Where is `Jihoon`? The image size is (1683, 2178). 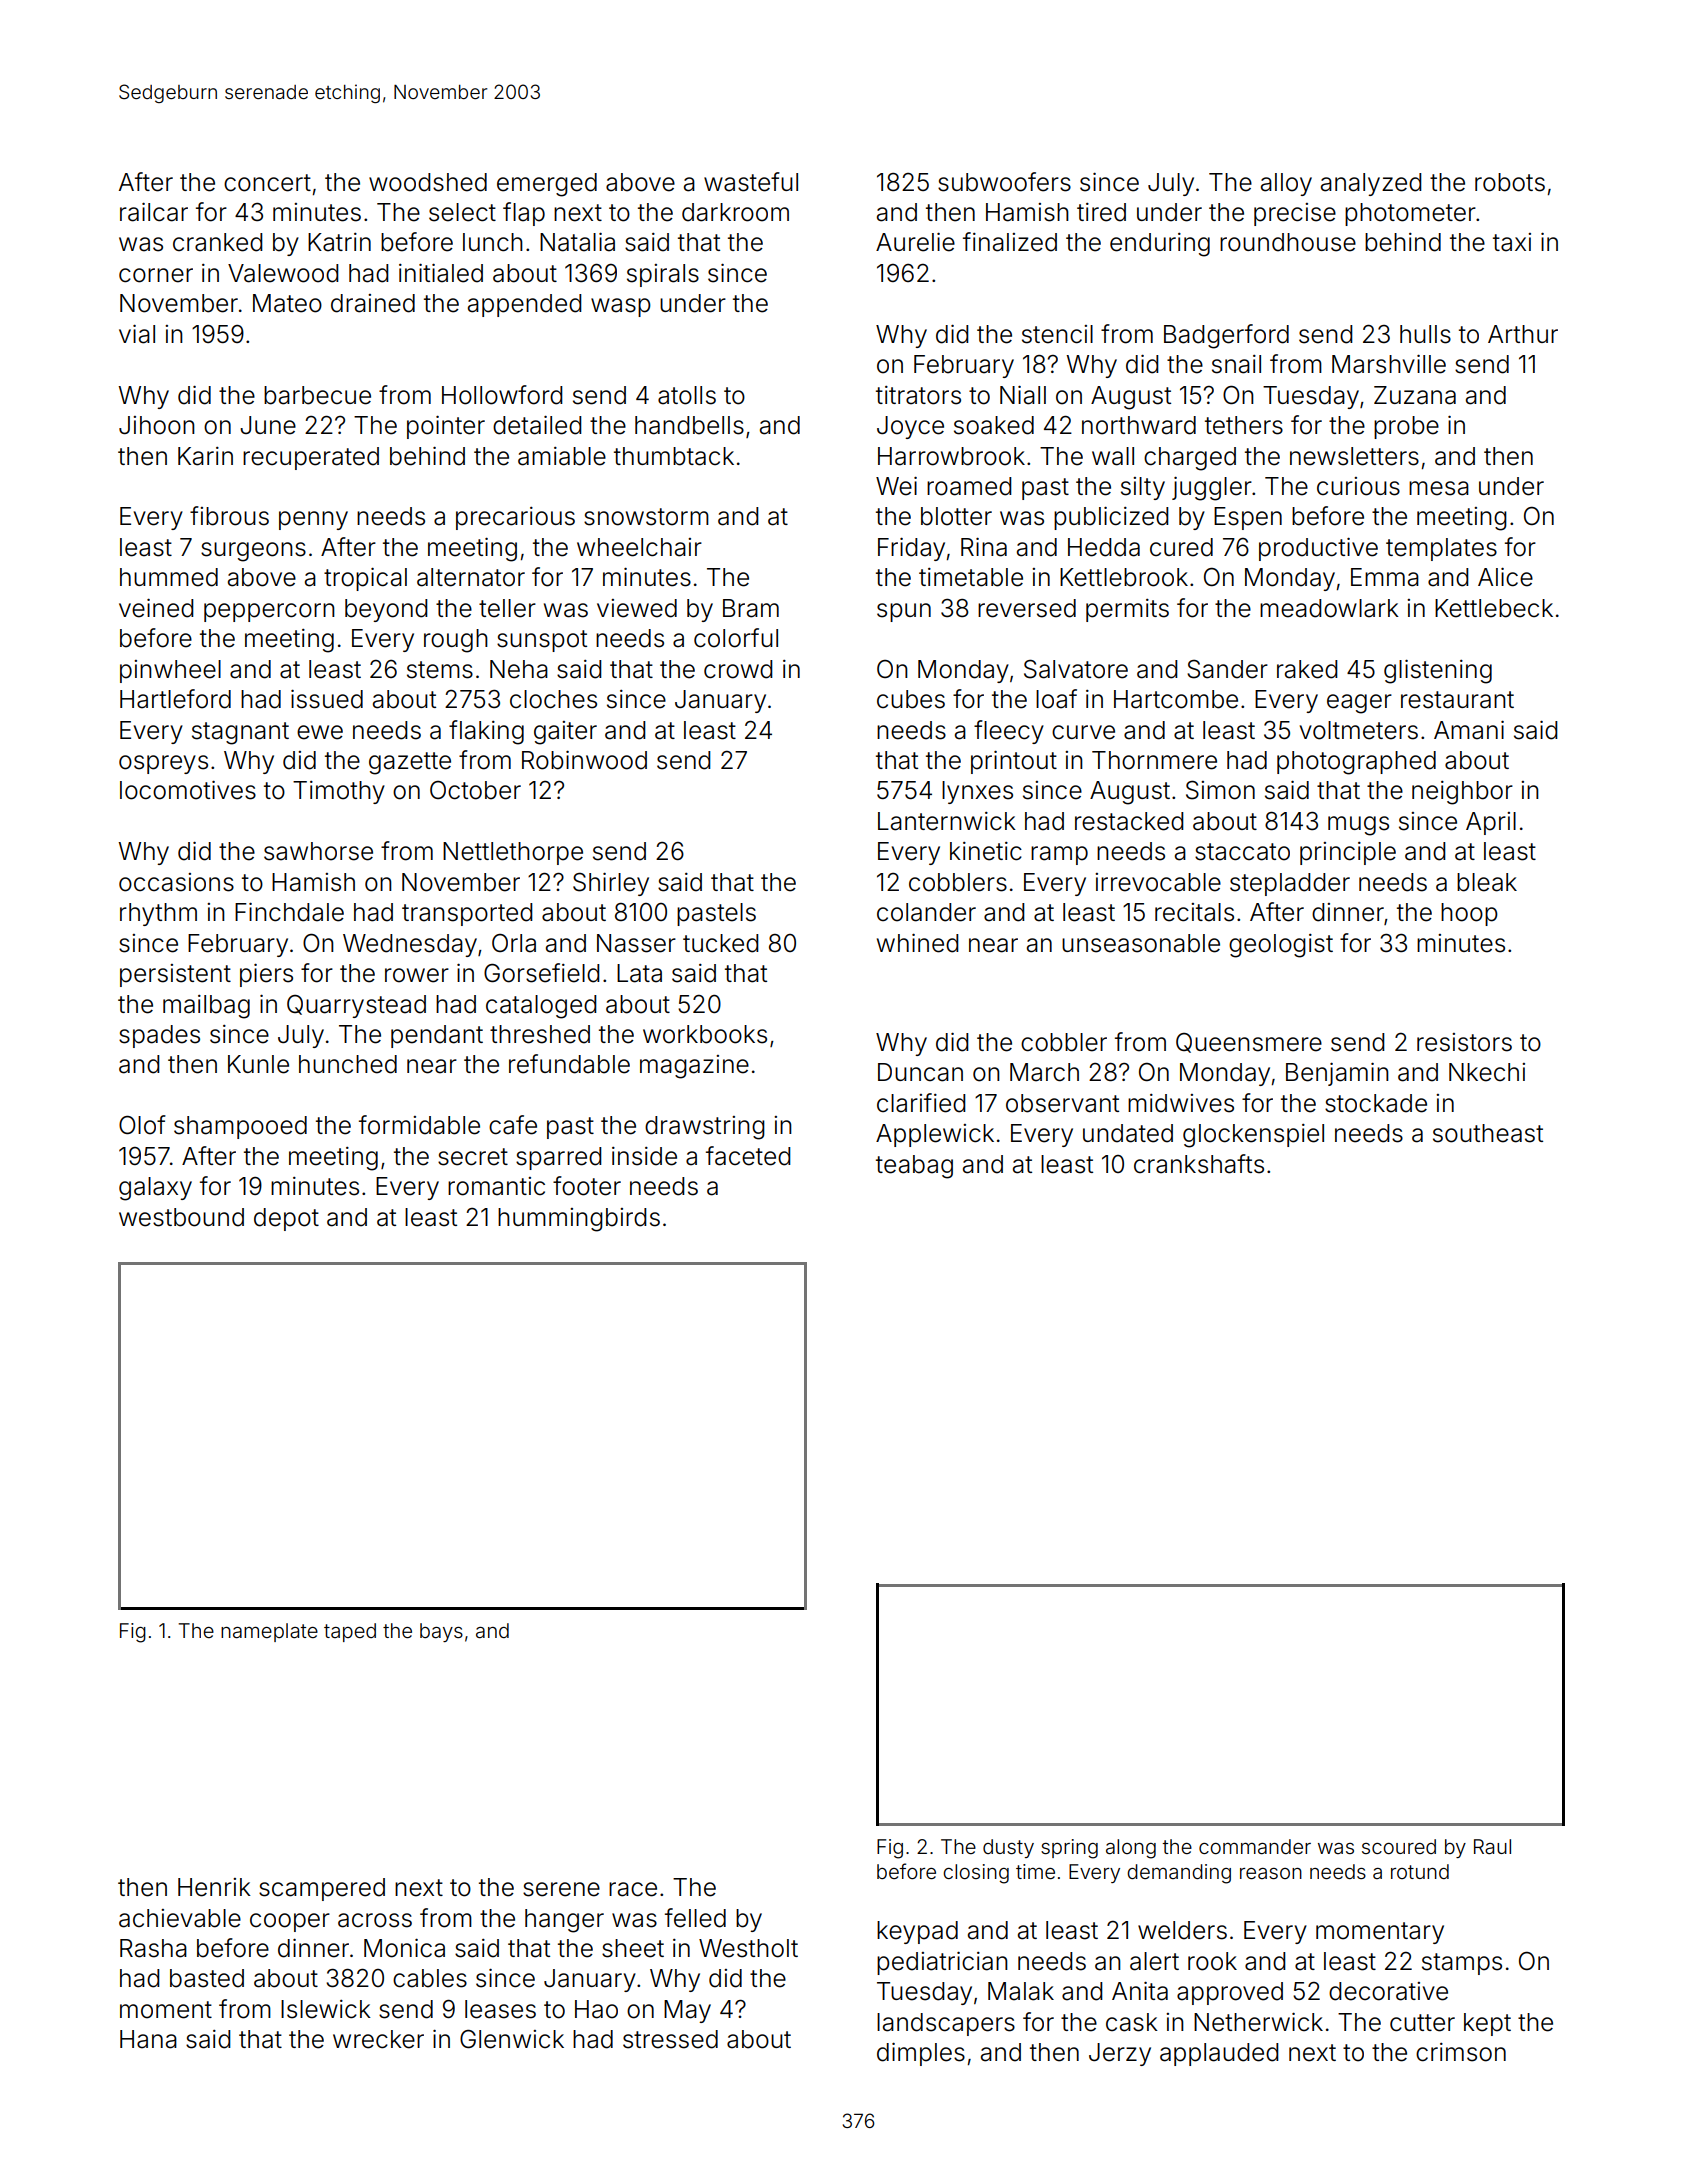
Jihoon is located at coordinates (157, 425).
